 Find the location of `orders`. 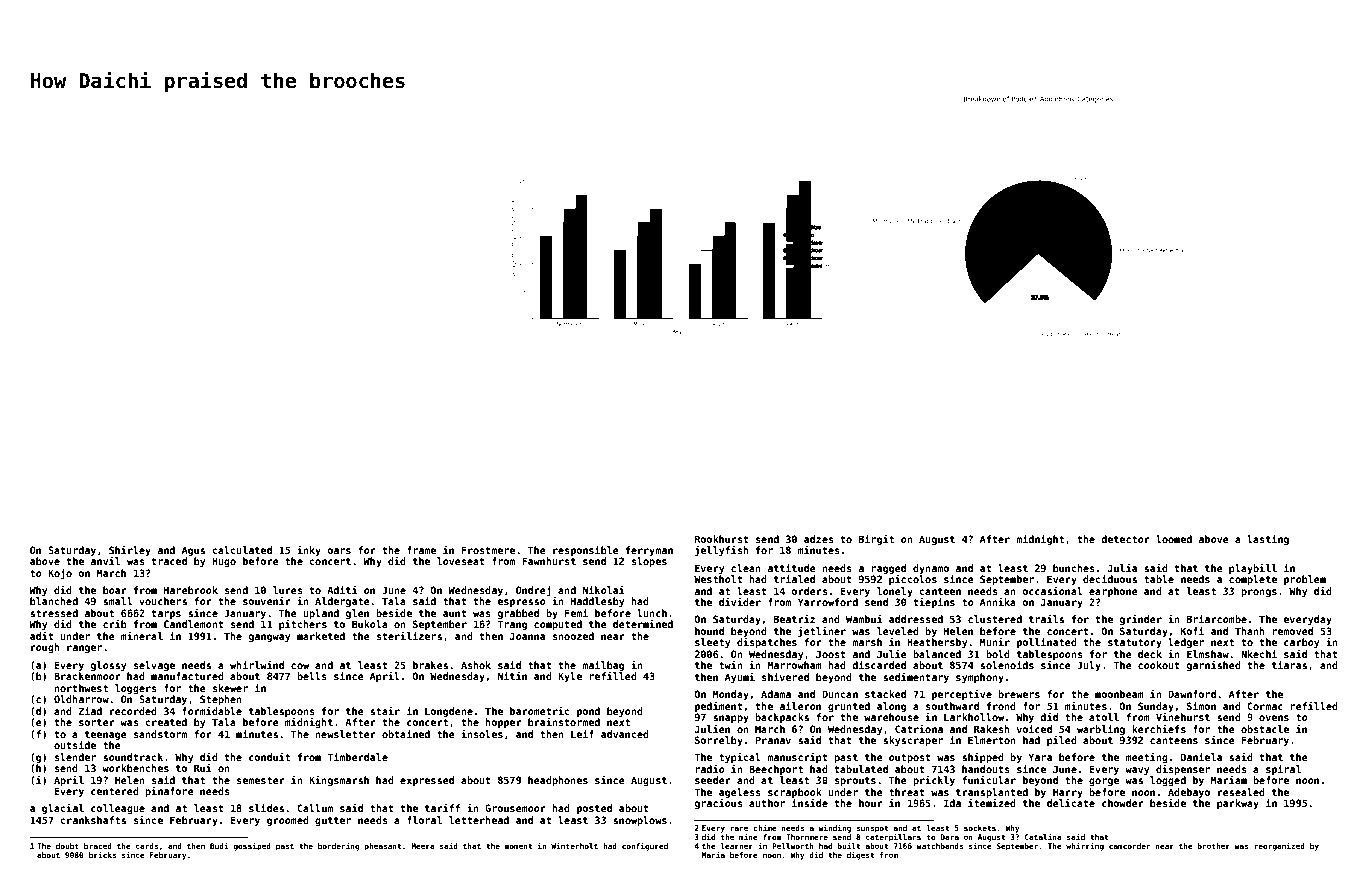

orders is located at coordinates (810, 591).
